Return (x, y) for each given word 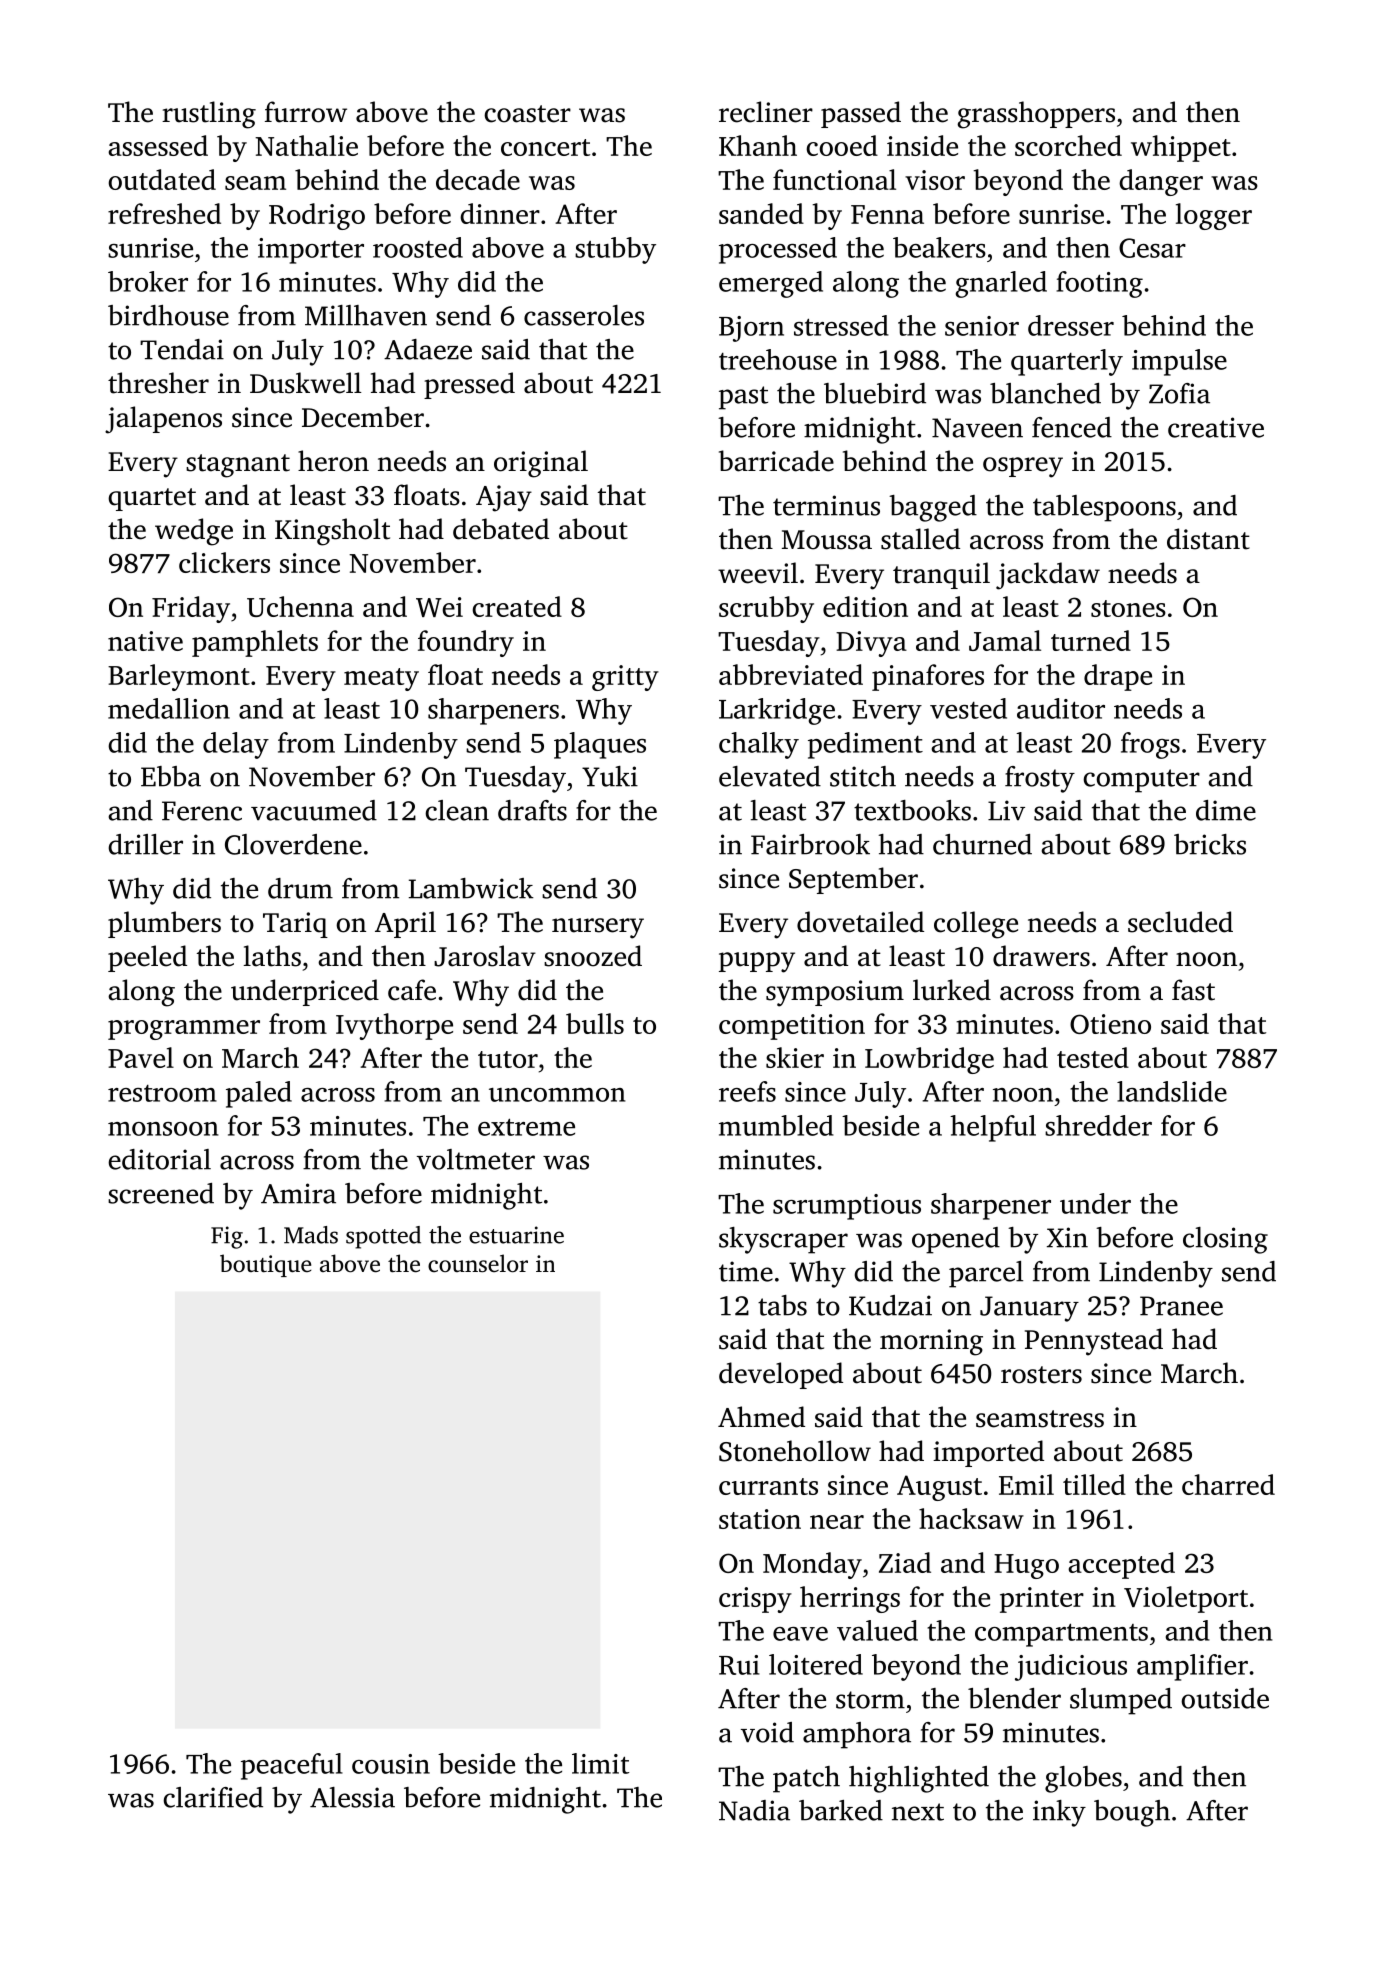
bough (1132, 1813)
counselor (478, 1263)
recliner (766, 112)
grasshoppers (1036, 115)
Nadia (754, 1810)
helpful (993, 1128)
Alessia (352, 1797)
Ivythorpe (394, 1026)
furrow (306, 112)
